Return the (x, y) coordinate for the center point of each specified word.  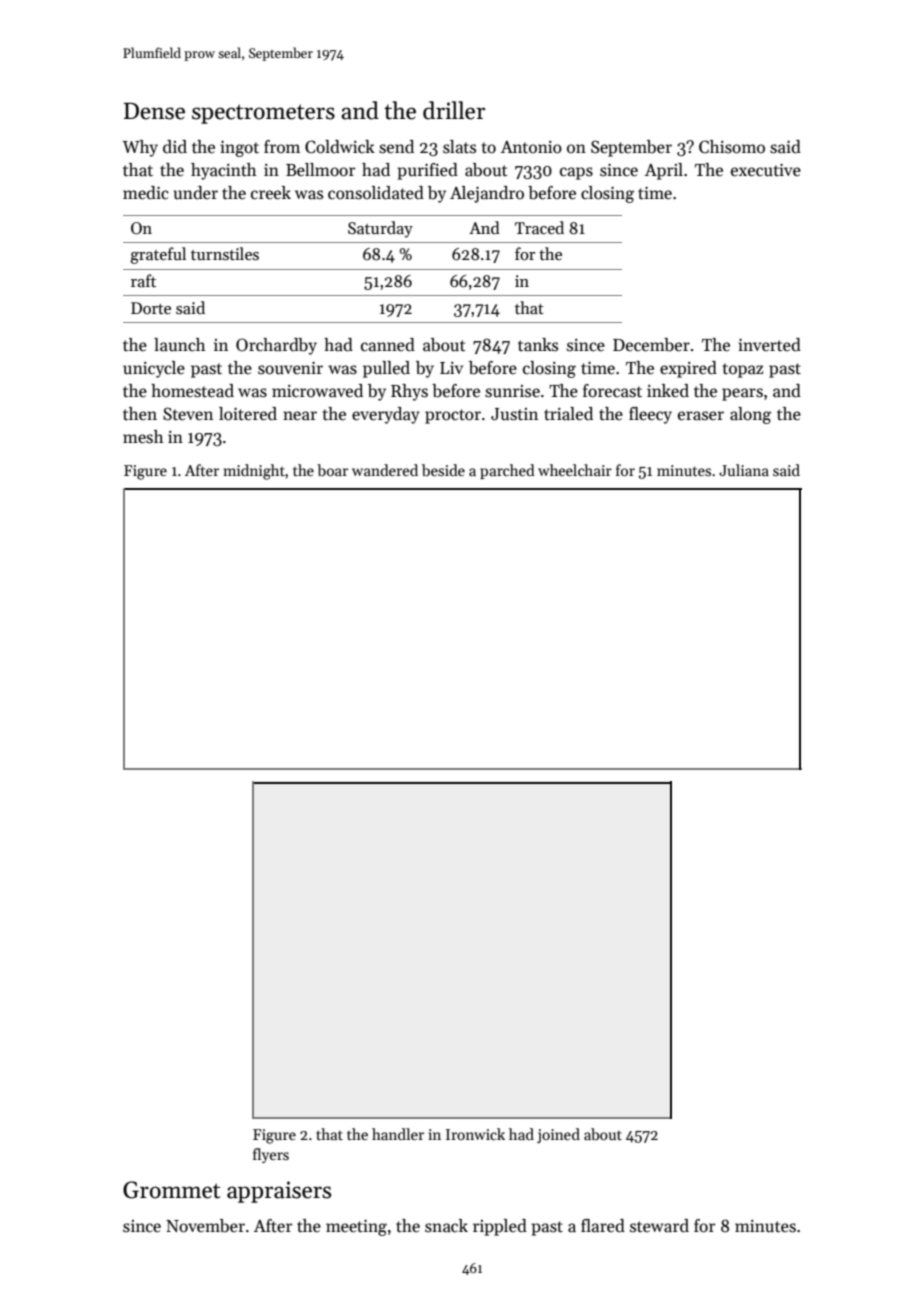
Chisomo (732, 147)
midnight (254, 472)
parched (507, 471)
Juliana (744, 470)
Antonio (531, 147)
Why (140, 148)
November (205, 1226)
